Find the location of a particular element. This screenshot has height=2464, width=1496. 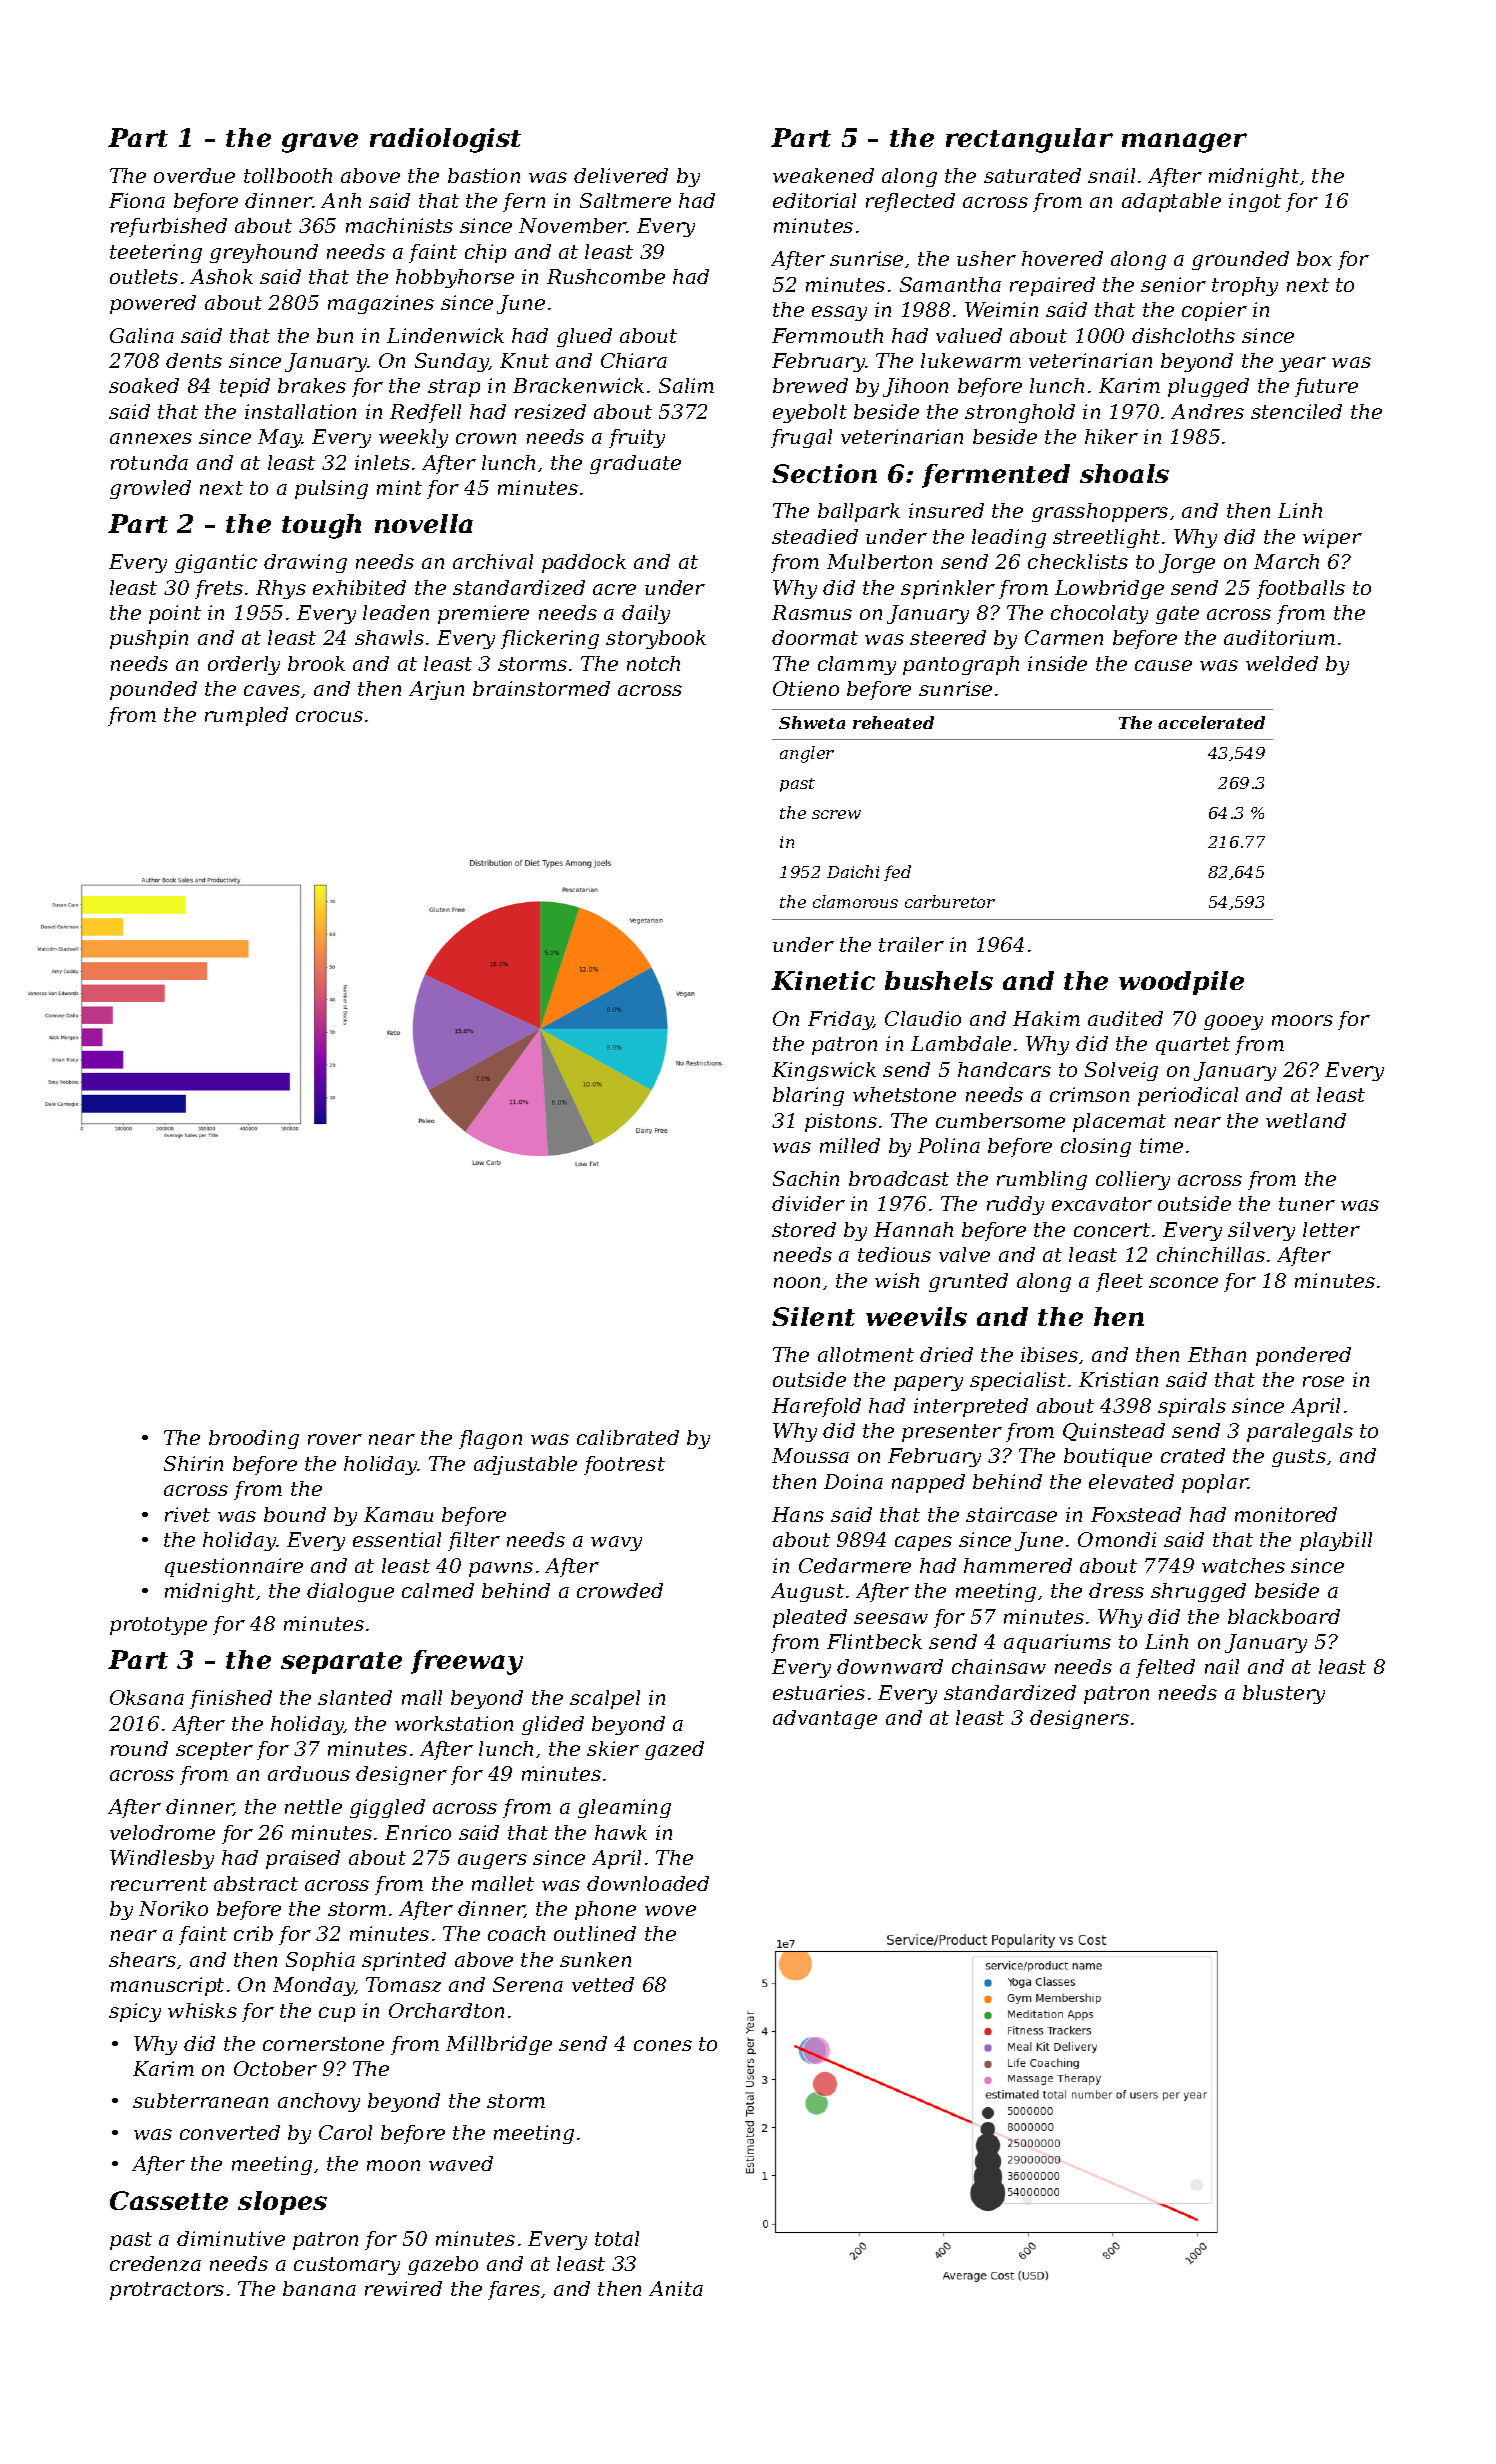

editorial is located at coordinates (814, 200).
